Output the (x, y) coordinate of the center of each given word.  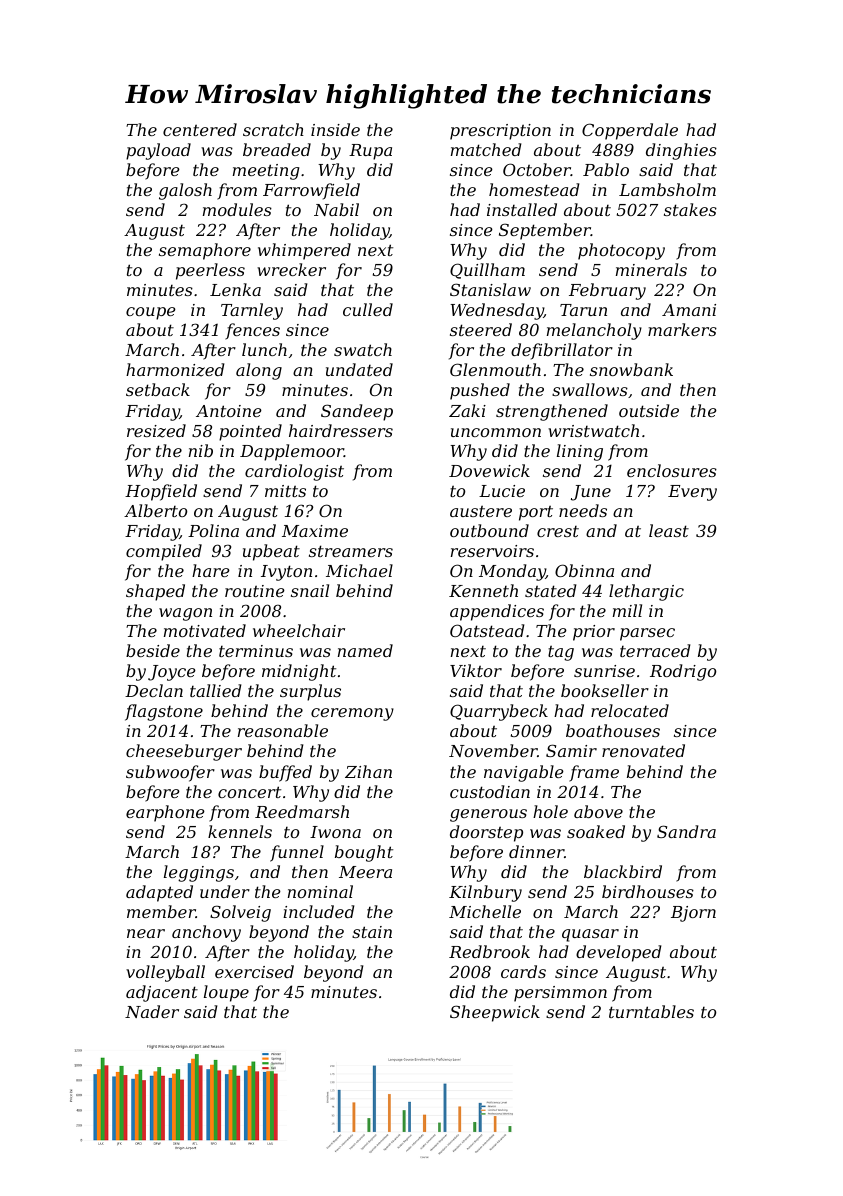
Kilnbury (485, 893)
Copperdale (630, 131)
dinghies (681, 151)
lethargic (646, 592)
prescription (500, 132)
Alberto (155, 510)
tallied (215, 690)
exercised (254, 971)
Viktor (476, 670)
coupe (151, 313)
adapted (159, 893)
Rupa (370, 152)
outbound (489, 530)
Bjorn (693, 914)
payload (158, 151)
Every (692, 493)
